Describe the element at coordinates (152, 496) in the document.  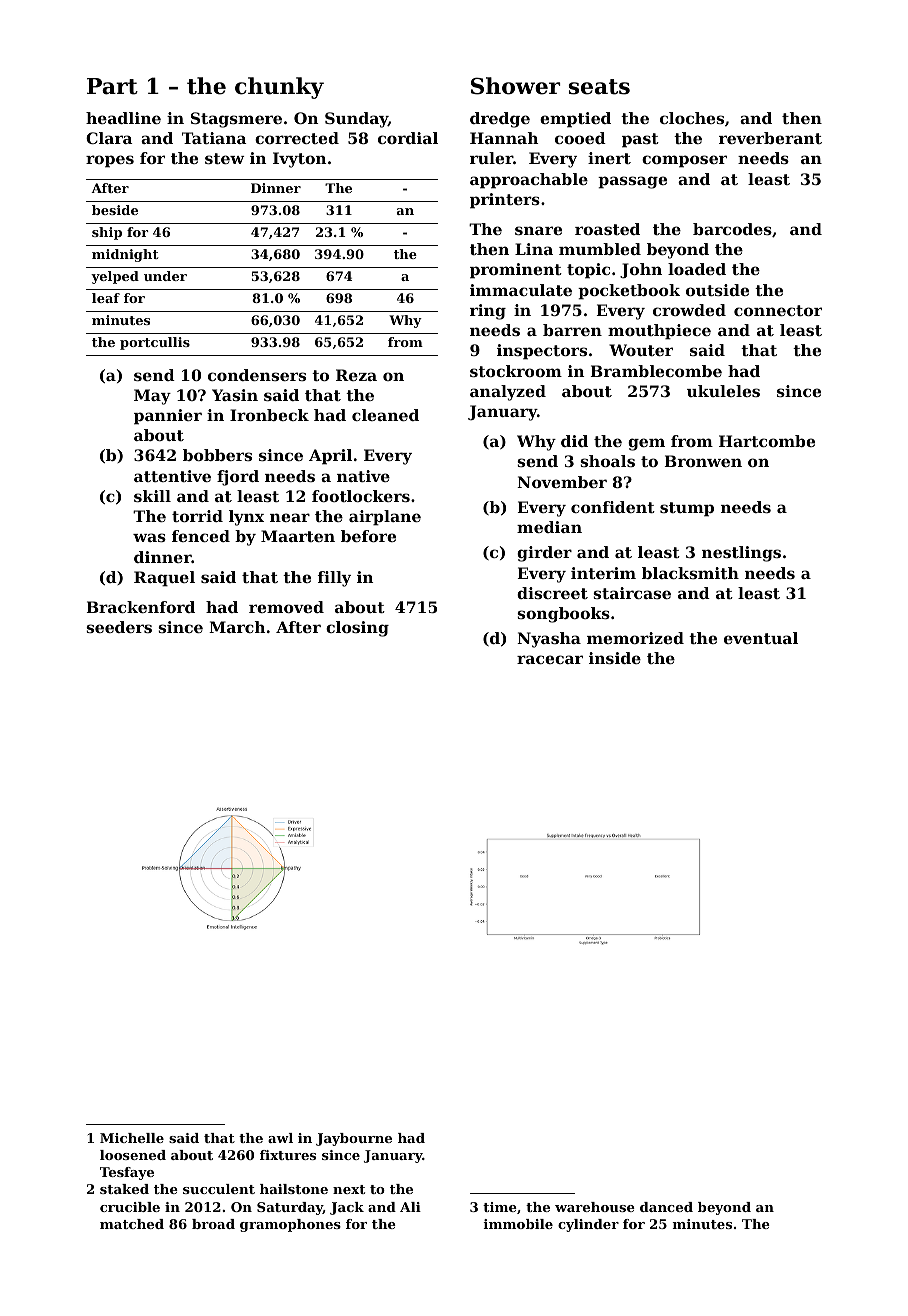
I see `skill` at that location.
